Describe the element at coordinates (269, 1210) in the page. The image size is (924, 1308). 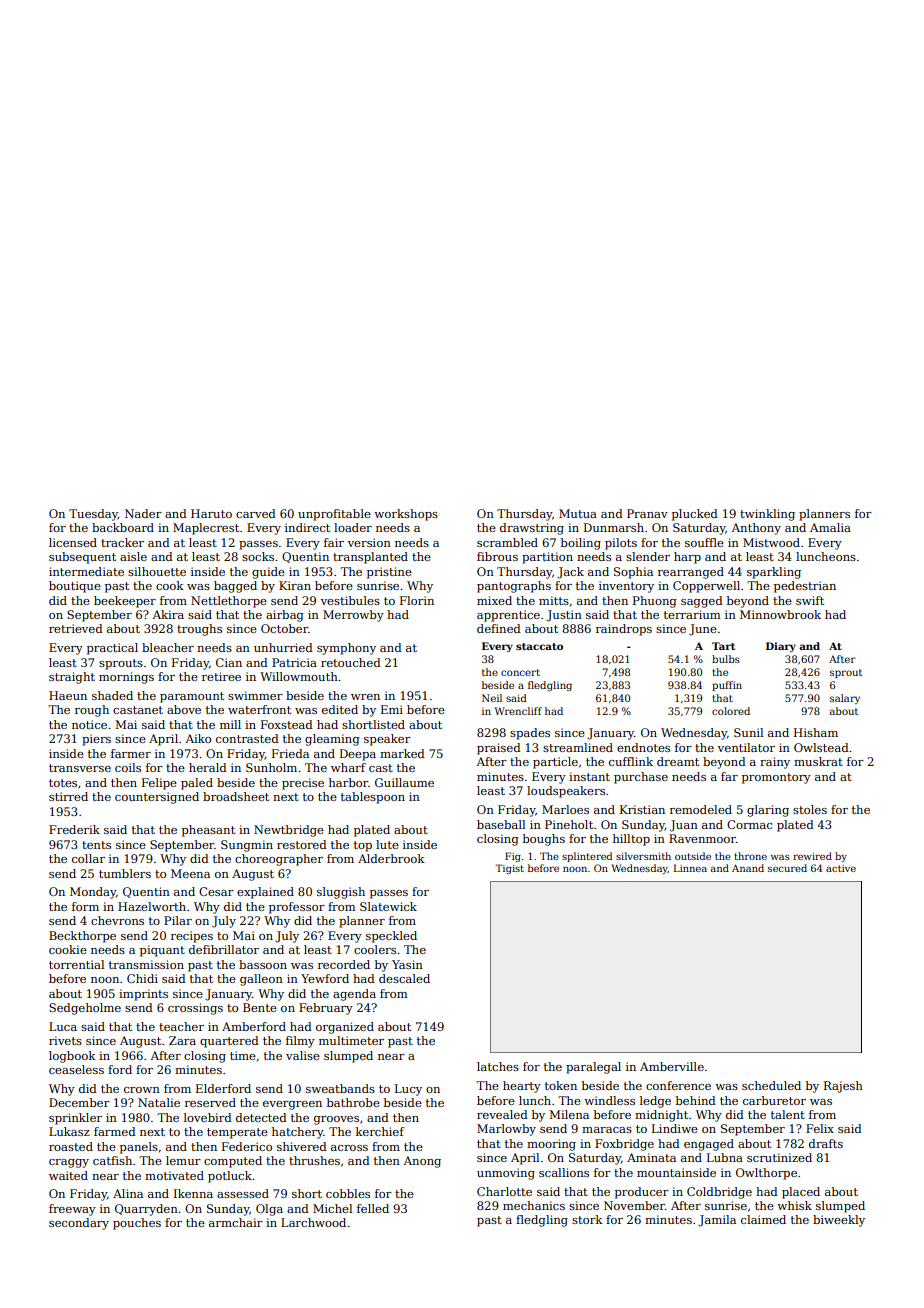
I see `Olga` at that location.
